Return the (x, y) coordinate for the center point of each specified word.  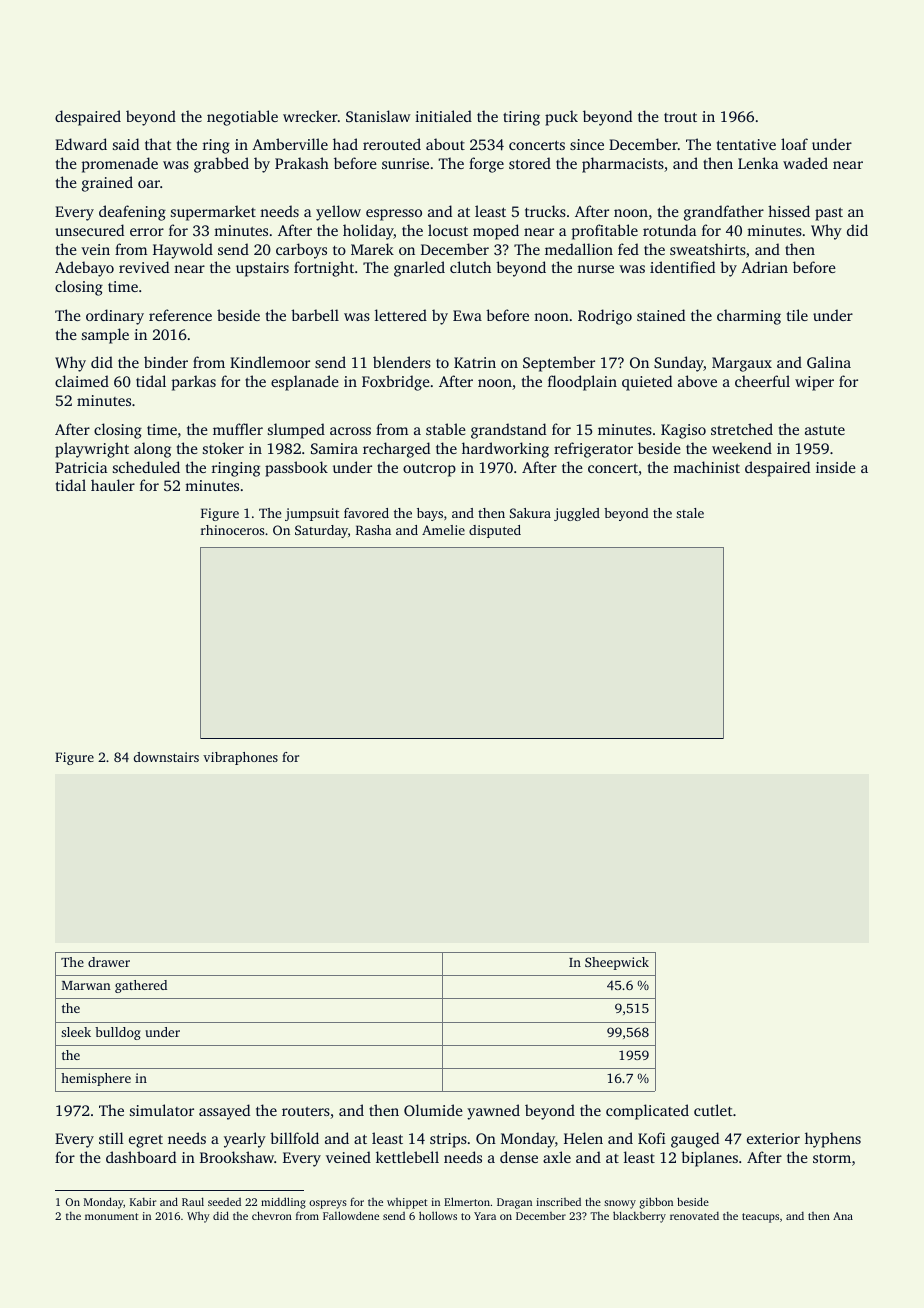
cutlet (713, 1110)
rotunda (669, 230)
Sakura (530, 513)
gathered (141, 986)
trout (680, 117)
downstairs (166, 757)
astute (825, 430)
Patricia (81, 467)
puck (561, 118)
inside (836, 467)
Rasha (373, 530)
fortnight (324, 269)
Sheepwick (617, 963)
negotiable (242, 118)
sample (105, 336)
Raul (193, 1201)
